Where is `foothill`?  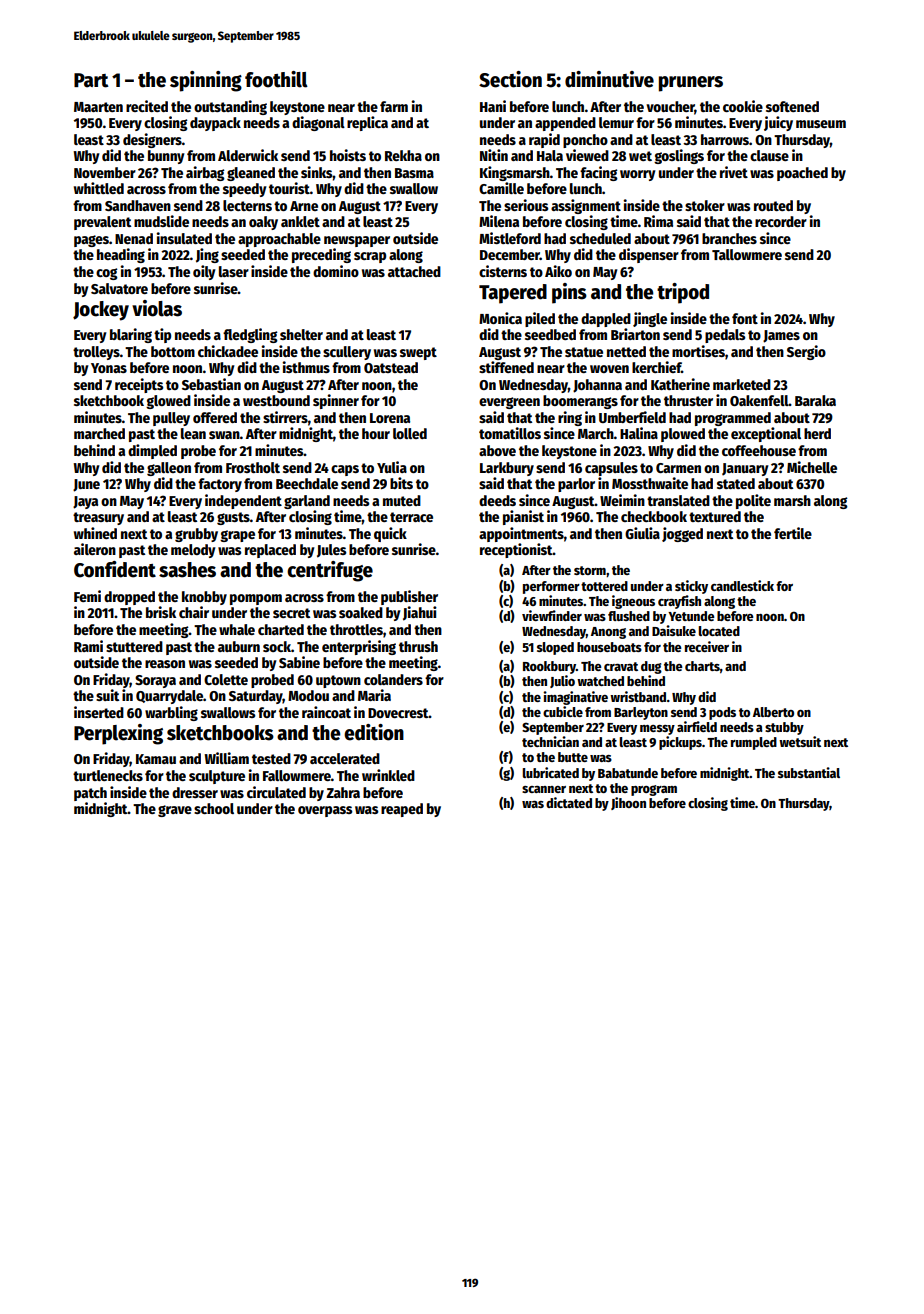 foothill is located at coordinates (276, 79).
